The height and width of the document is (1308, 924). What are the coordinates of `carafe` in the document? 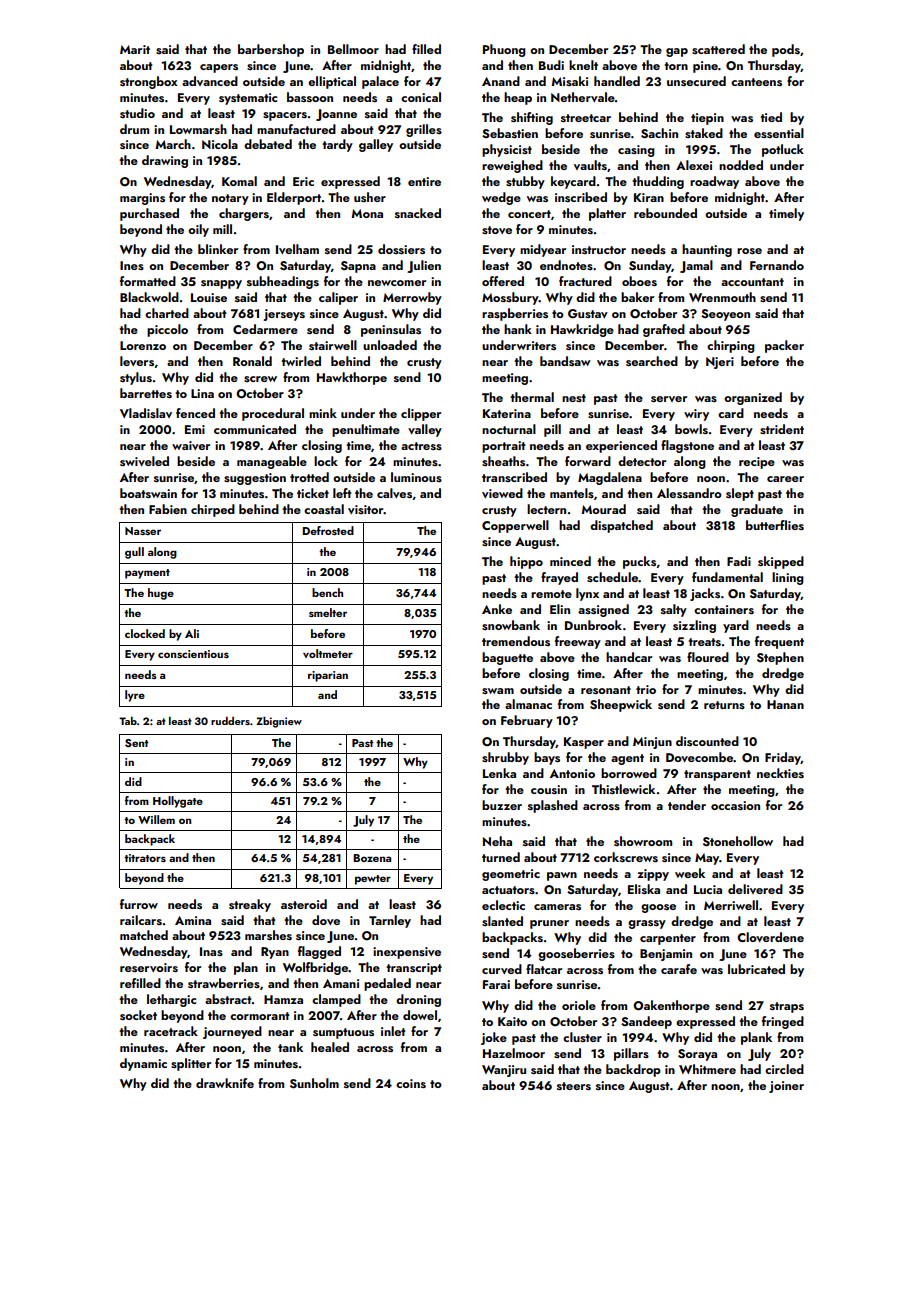 It's located at (679, 969).
